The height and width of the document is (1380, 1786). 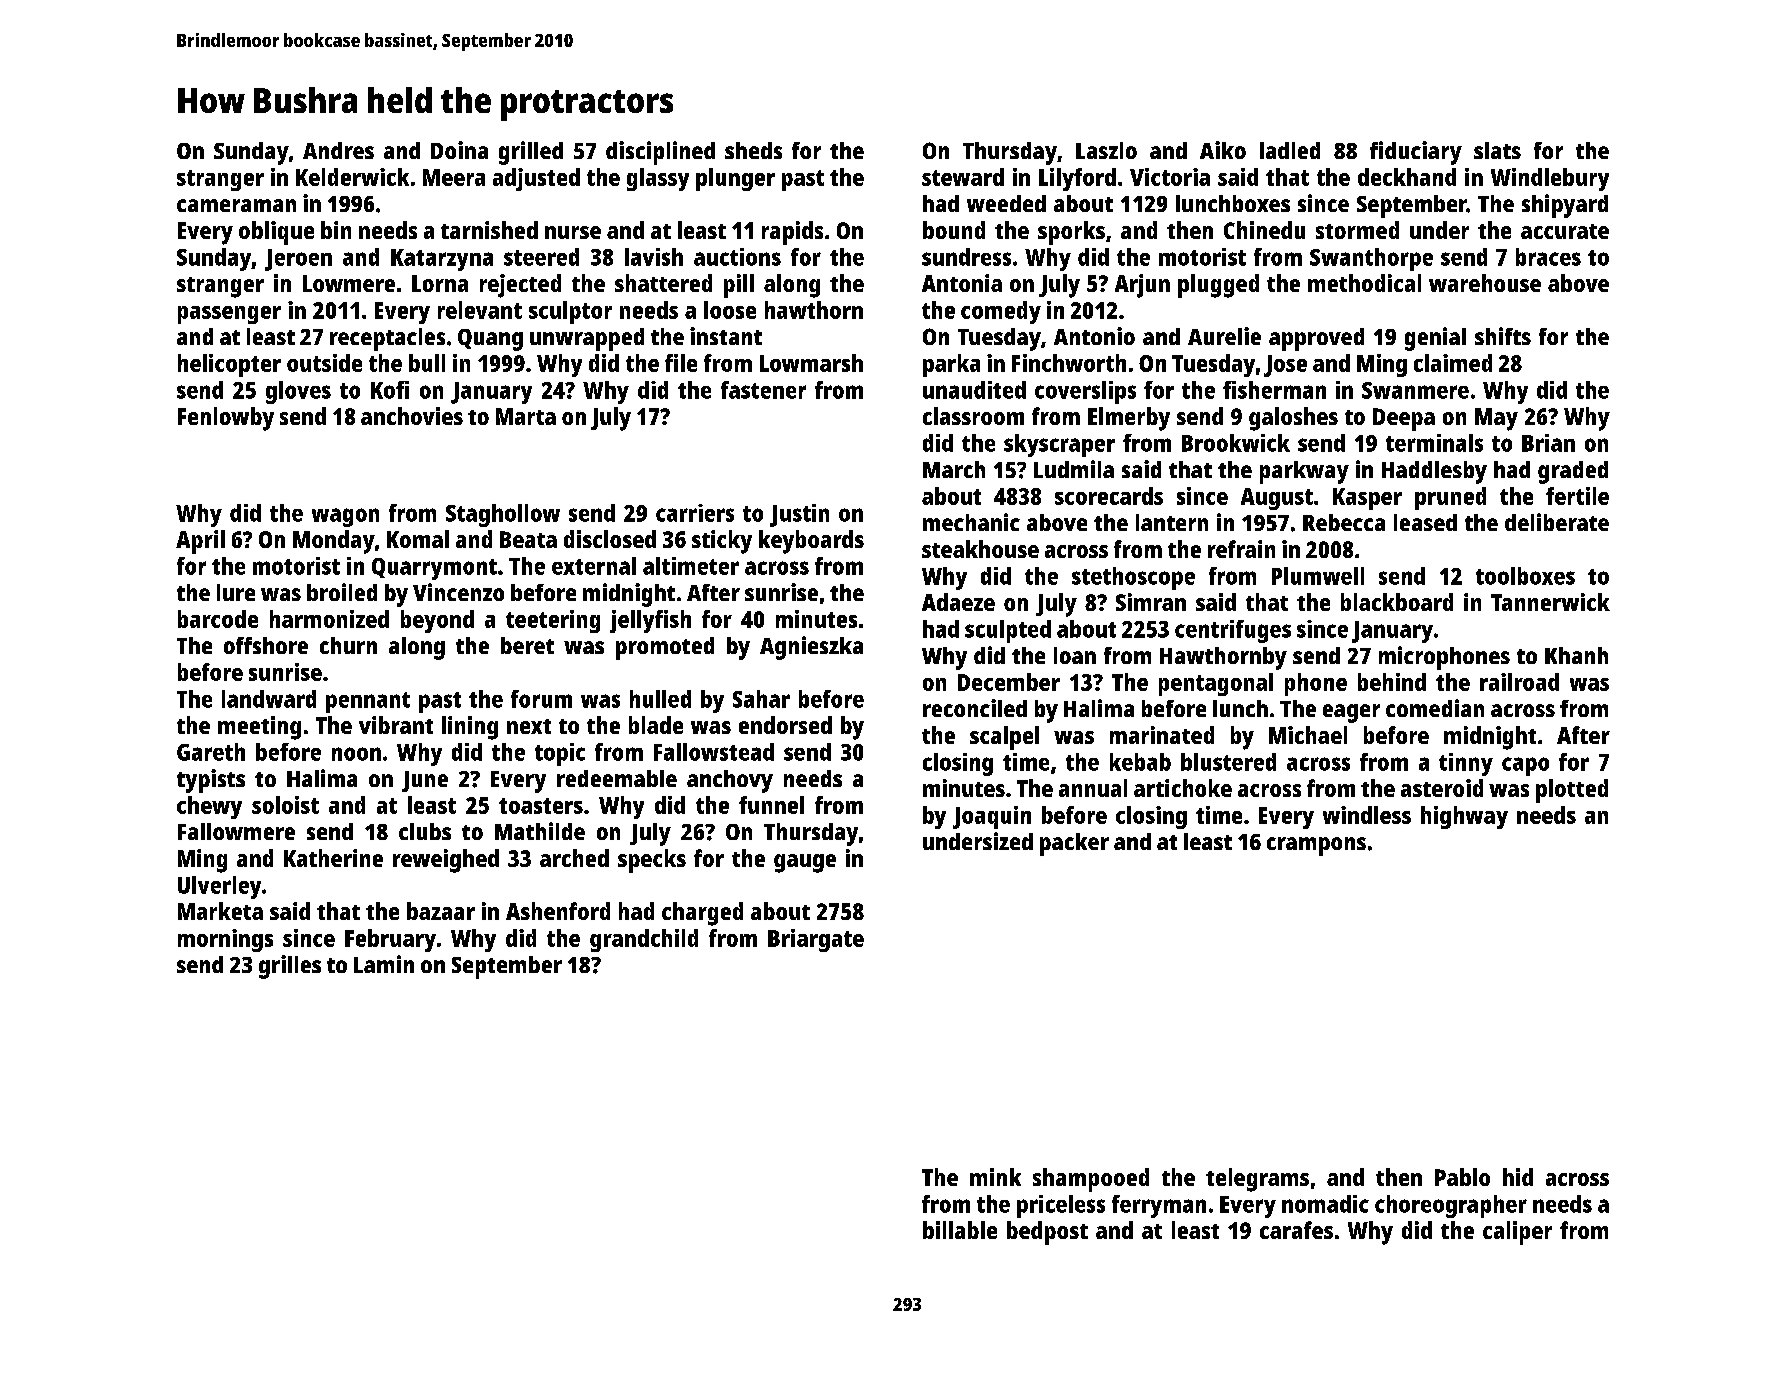 I want to click on grilles, so click(x=290, y=967).
